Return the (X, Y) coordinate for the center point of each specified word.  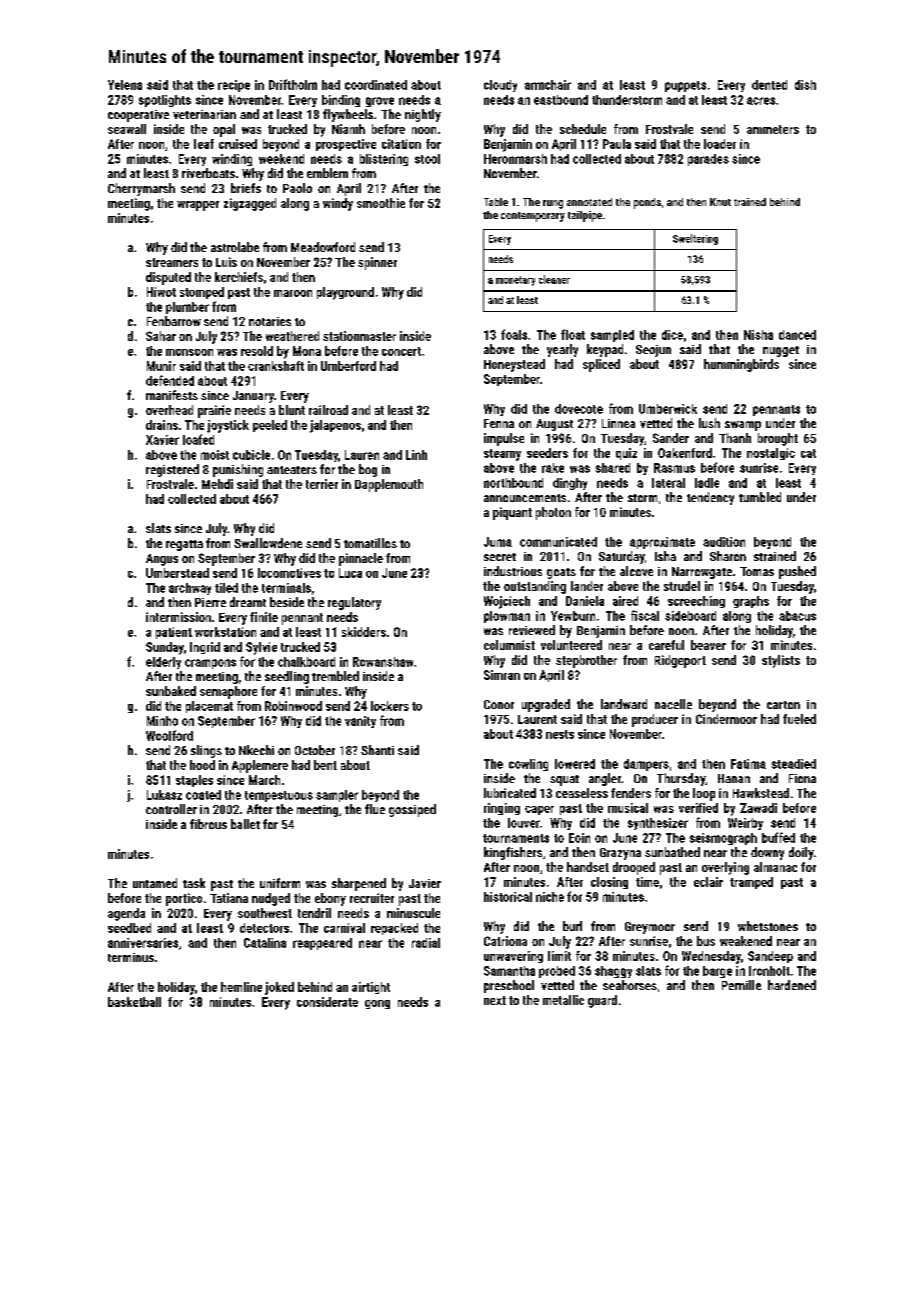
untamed (155, 883)
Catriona (505, 941)
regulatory (354, 603)
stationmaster (359, 336)
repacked (394, 929)
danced (797, 335)
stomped (202, 293)
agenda (126, 914)
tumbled (760, 497)
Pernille (741, 985)
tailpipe (585, 216)
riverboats (208, 173)
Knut (720, 202)
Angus (162, 560)
